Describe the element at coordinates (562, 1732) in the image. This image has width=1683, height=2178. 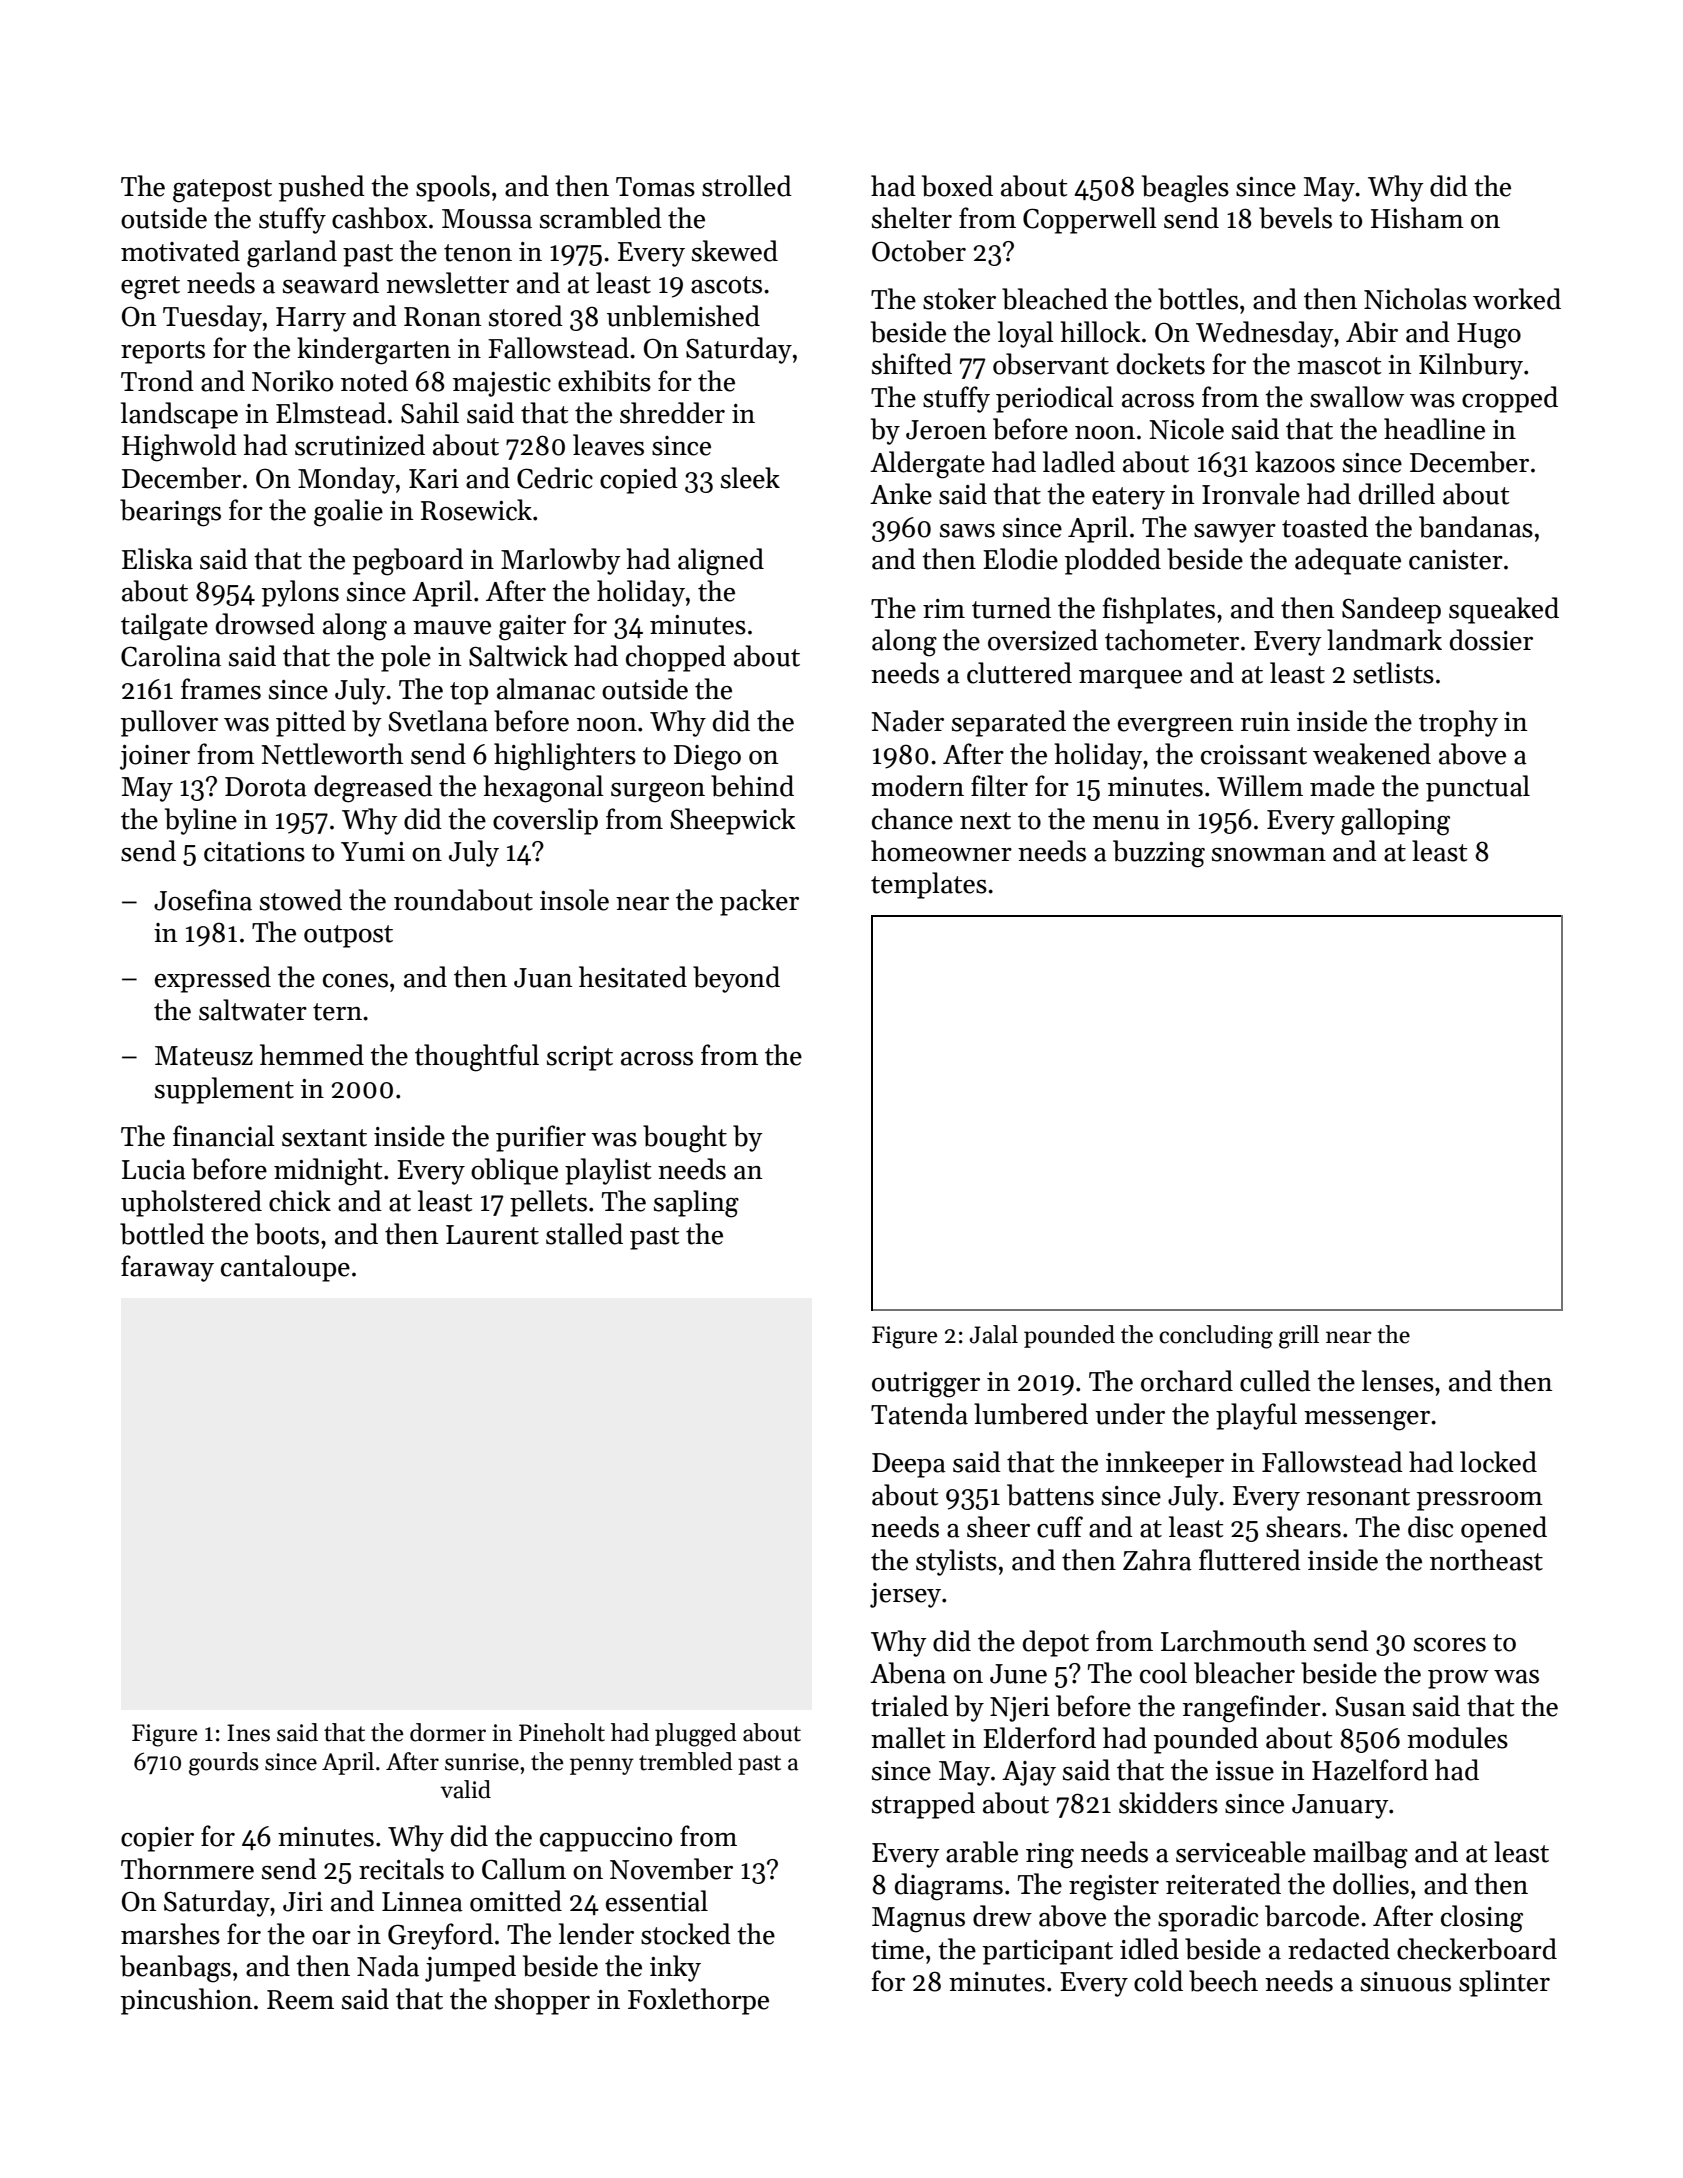
I see `Pineholt` at that location.
